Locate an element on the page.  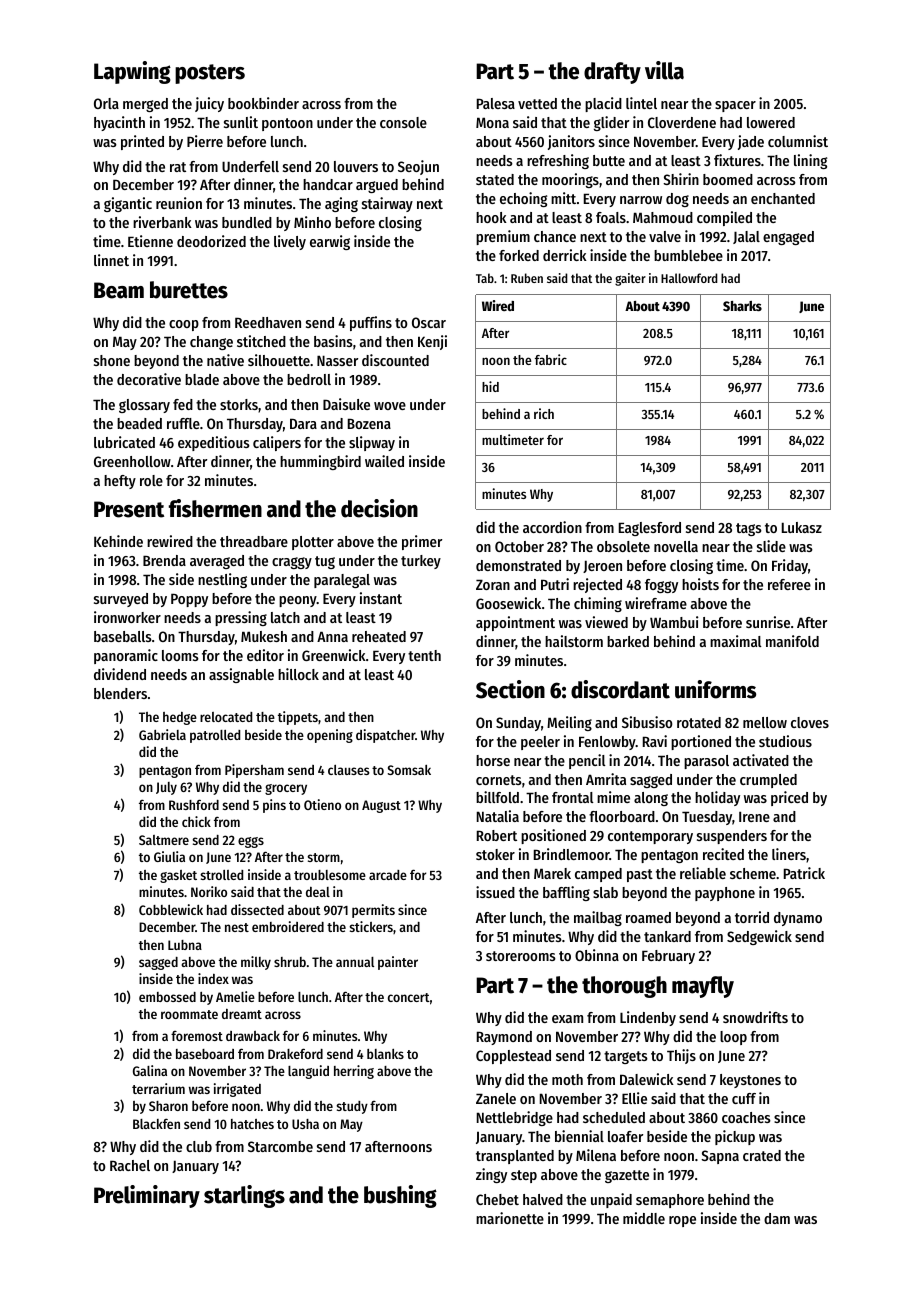
baffling is located at coordinates (566, 893).
